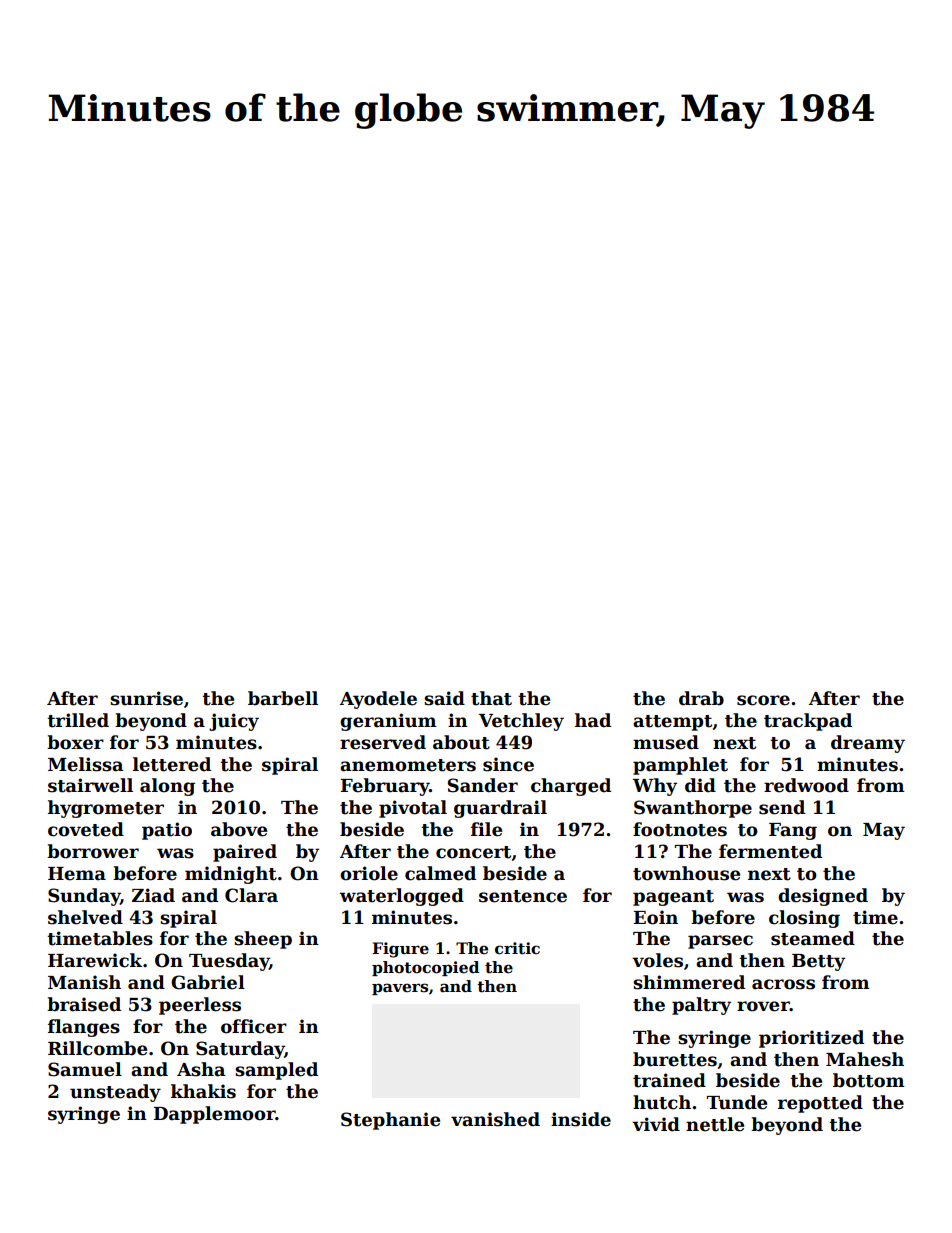 The height and width of the screenshot is (1233, 952). What do you see at coordinates (508, 764) in the screenshot?
I see `since` at bounding box center [508, 764].
